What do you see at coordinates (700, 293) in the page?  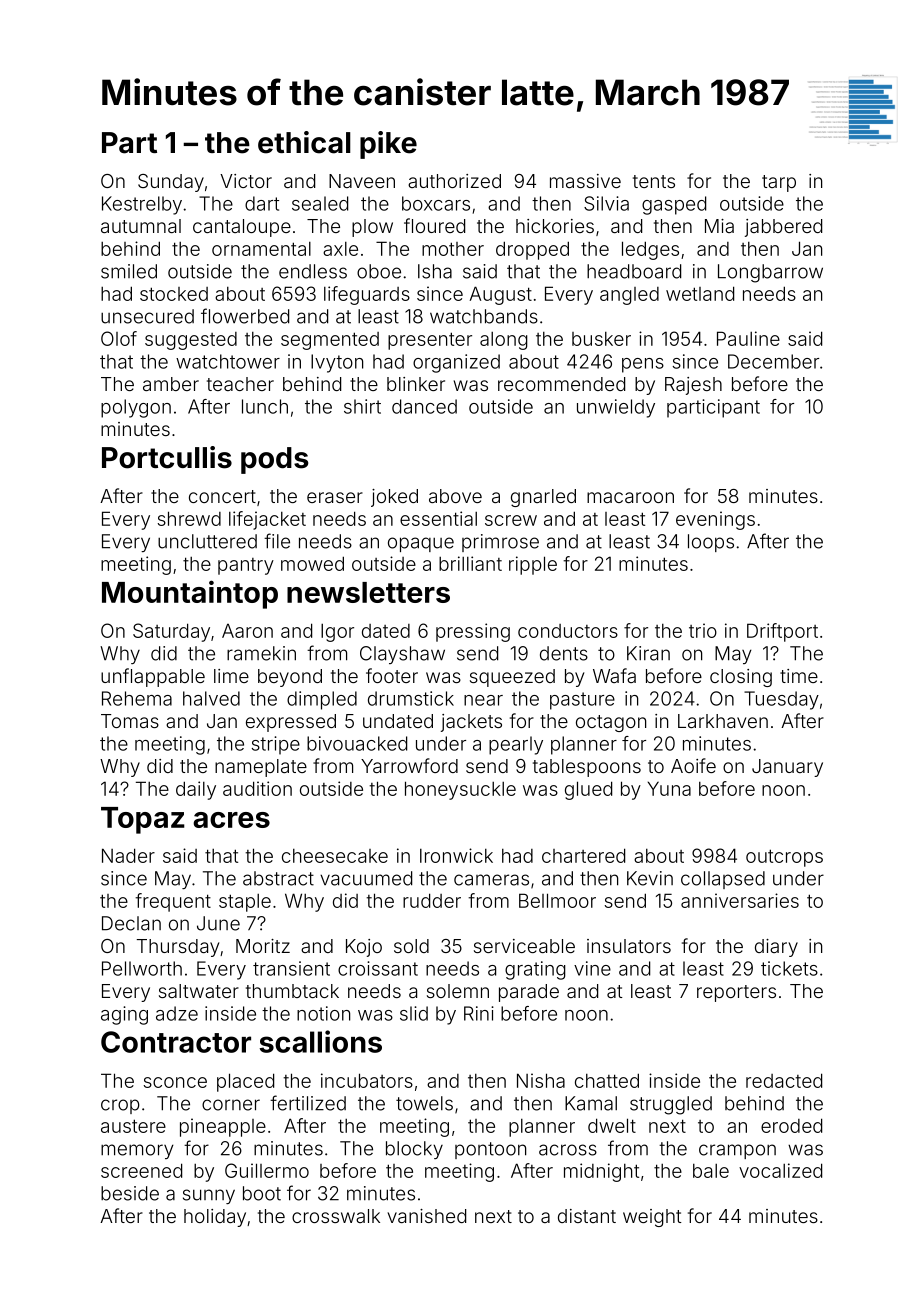 I see `wetland` at bounding box center [700, 293].
